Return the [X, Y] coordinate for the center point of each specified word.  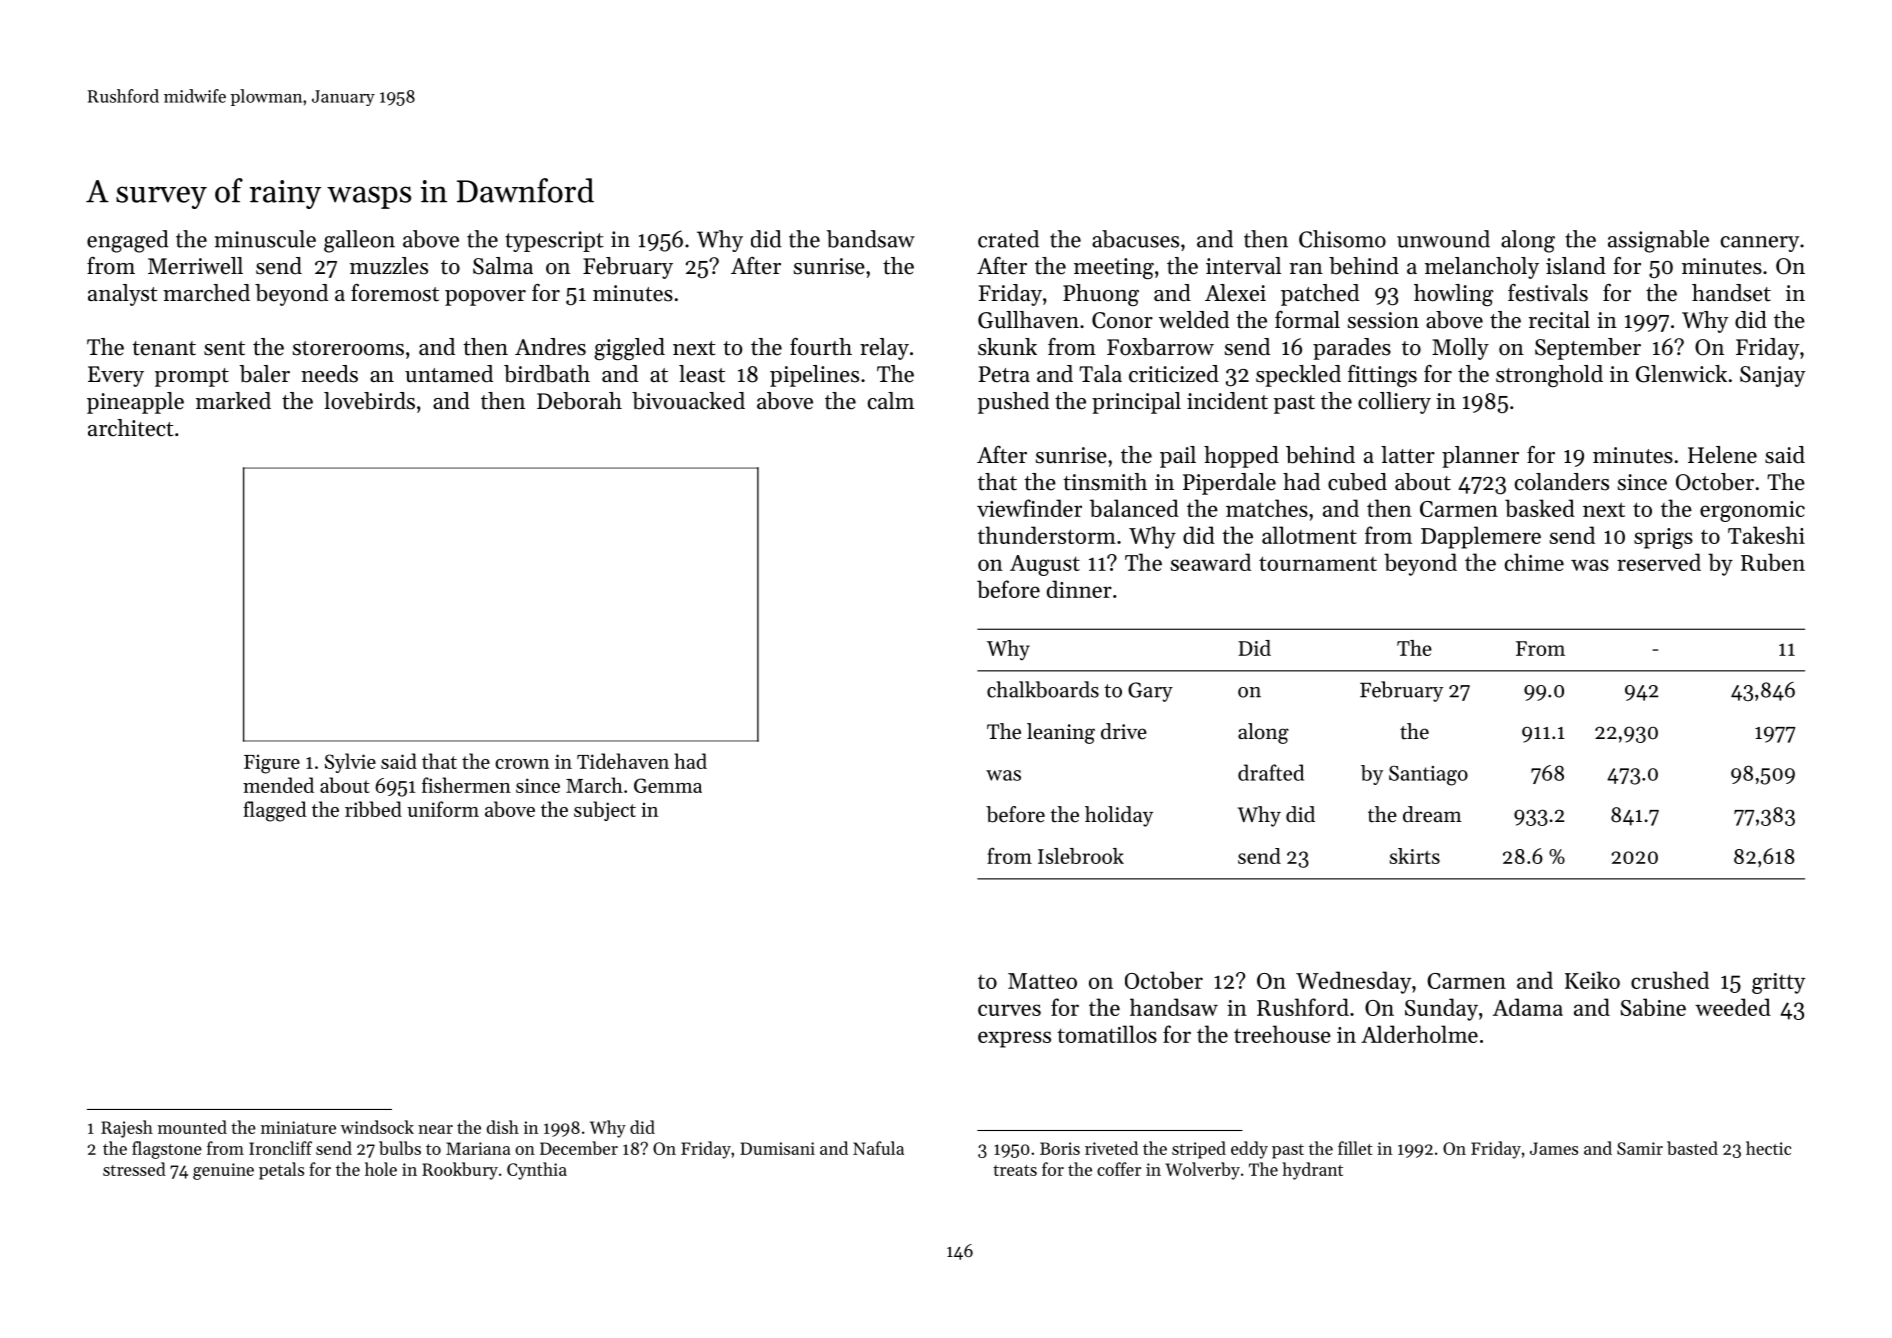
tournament [1318, 563]
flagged [274, 811]
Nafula [878, 1148]
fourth [821, 347]
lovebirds [369, 401]
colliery [1394, 403]
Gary [1150, 692]
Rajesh [127, 1129]
